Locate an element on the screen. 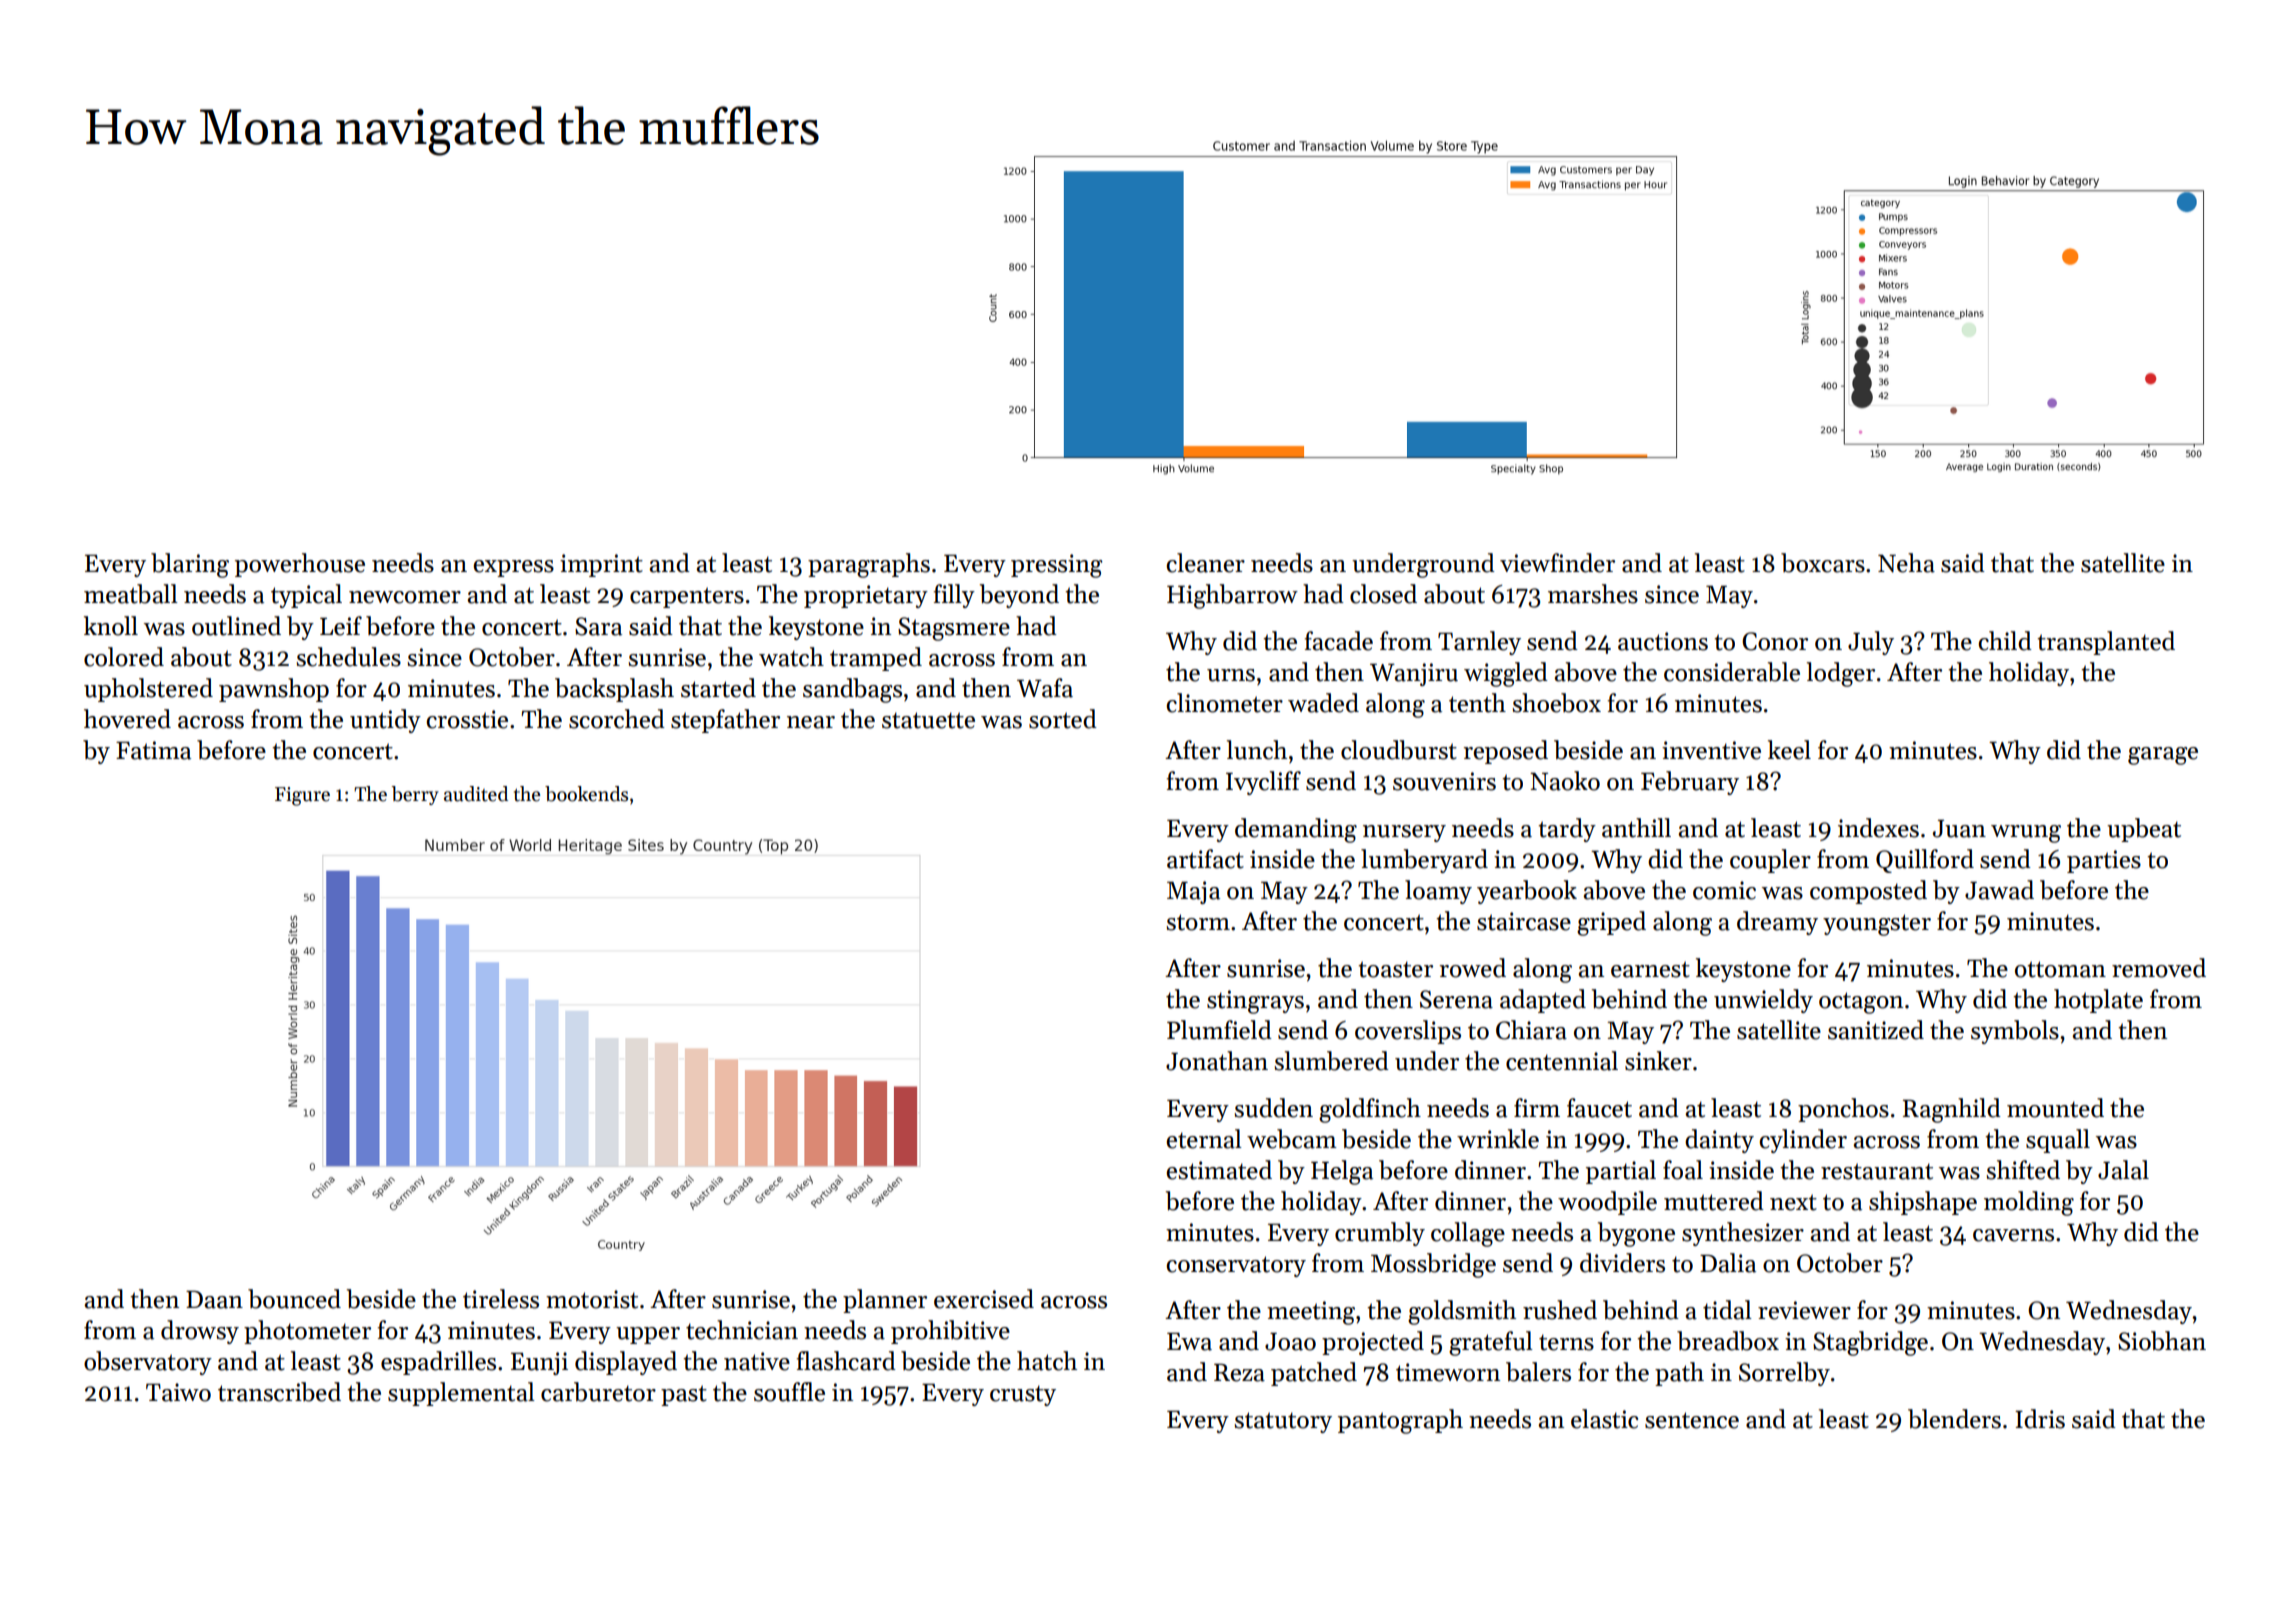 This screenshot has width=2292, height=1620. past is located at coordinates (684, 1395).
